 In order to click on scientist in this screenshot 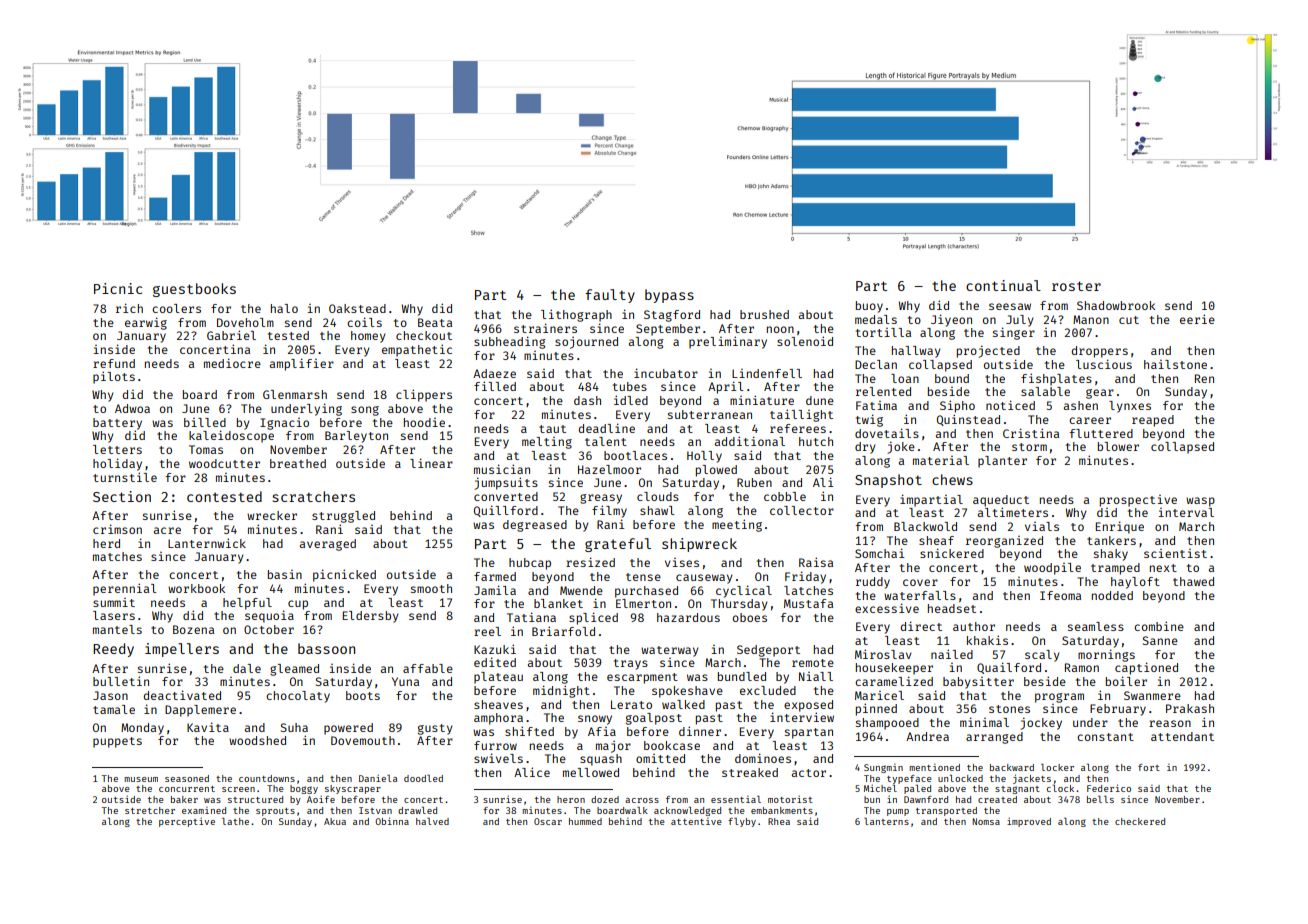, I will do `click(1175, 553)`.
